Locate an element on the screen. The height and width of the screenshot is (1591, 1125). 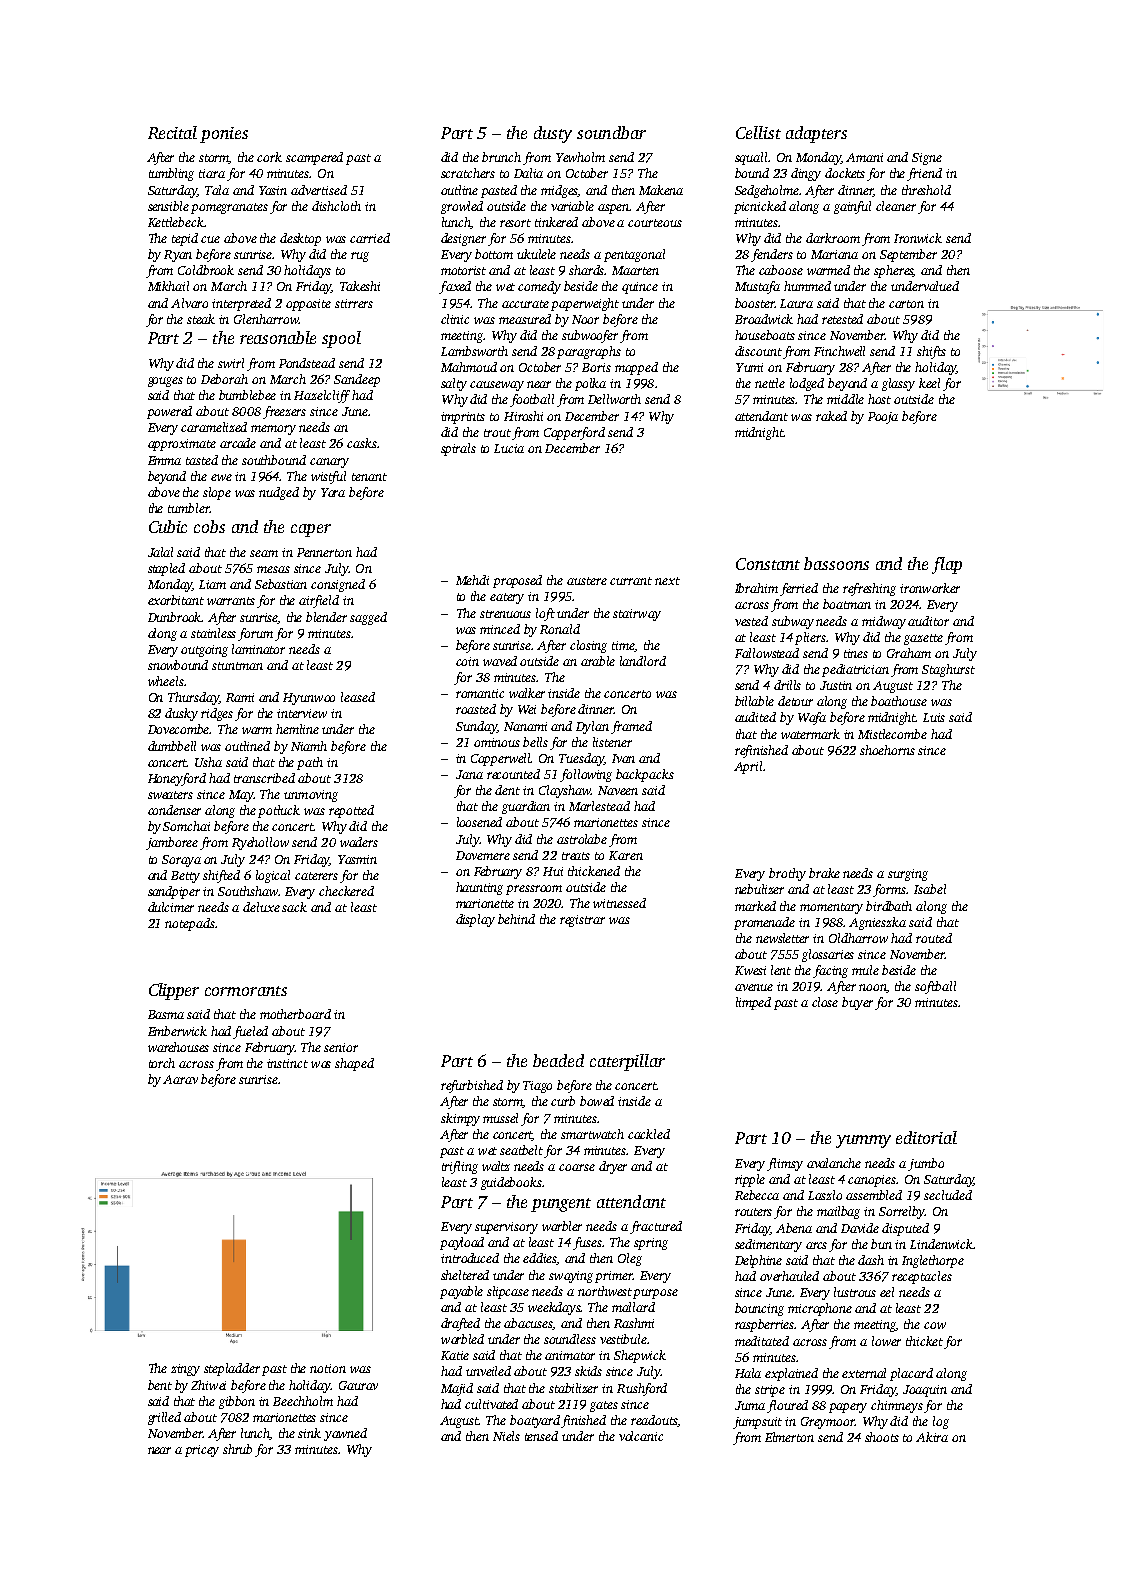
mopped is located at coordinates (636, 368).
